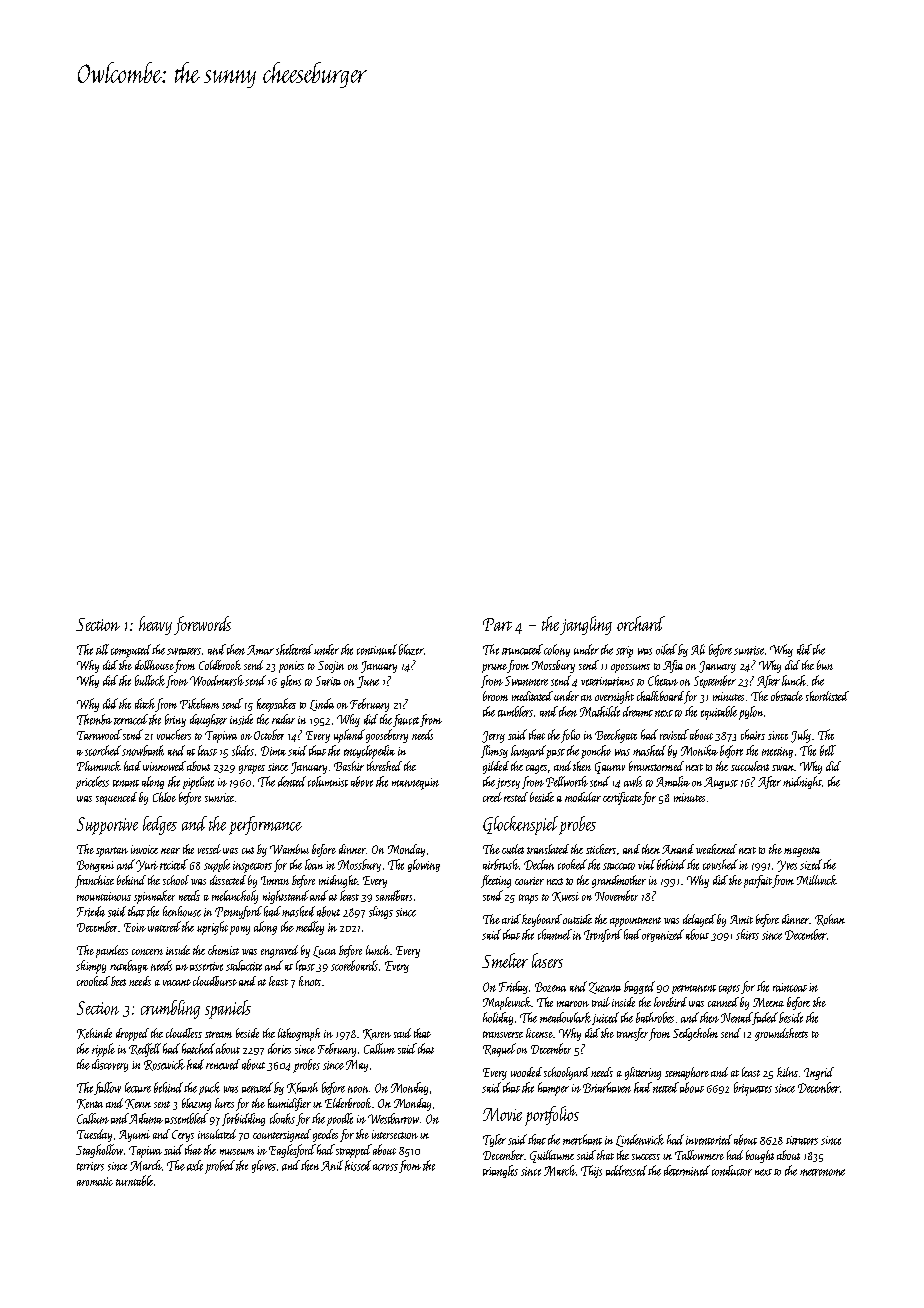 This screenshot has width=924, height=1308. I want to click on Tyler, so click(494, 1140).
